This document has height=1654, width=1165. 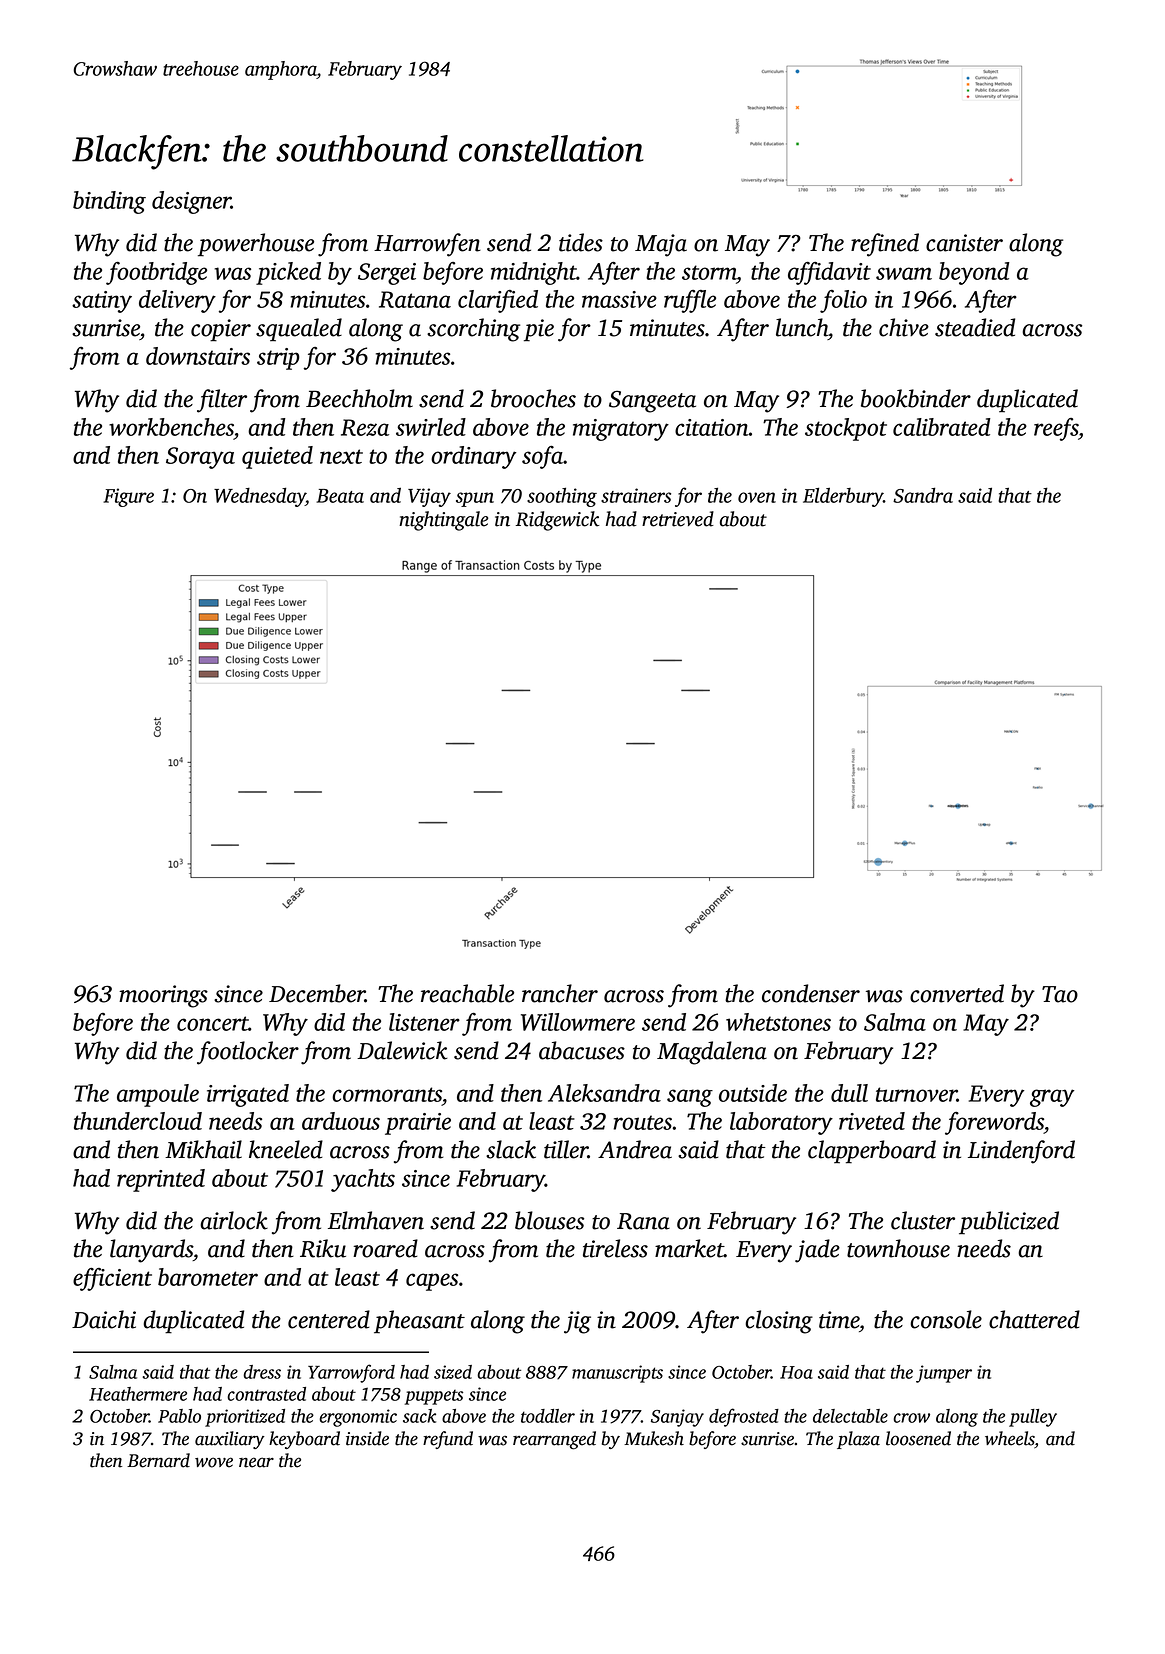 What do you see at coordinates (560, 993) in the document?
I see `rancher` at bounding box center [560, 993].
